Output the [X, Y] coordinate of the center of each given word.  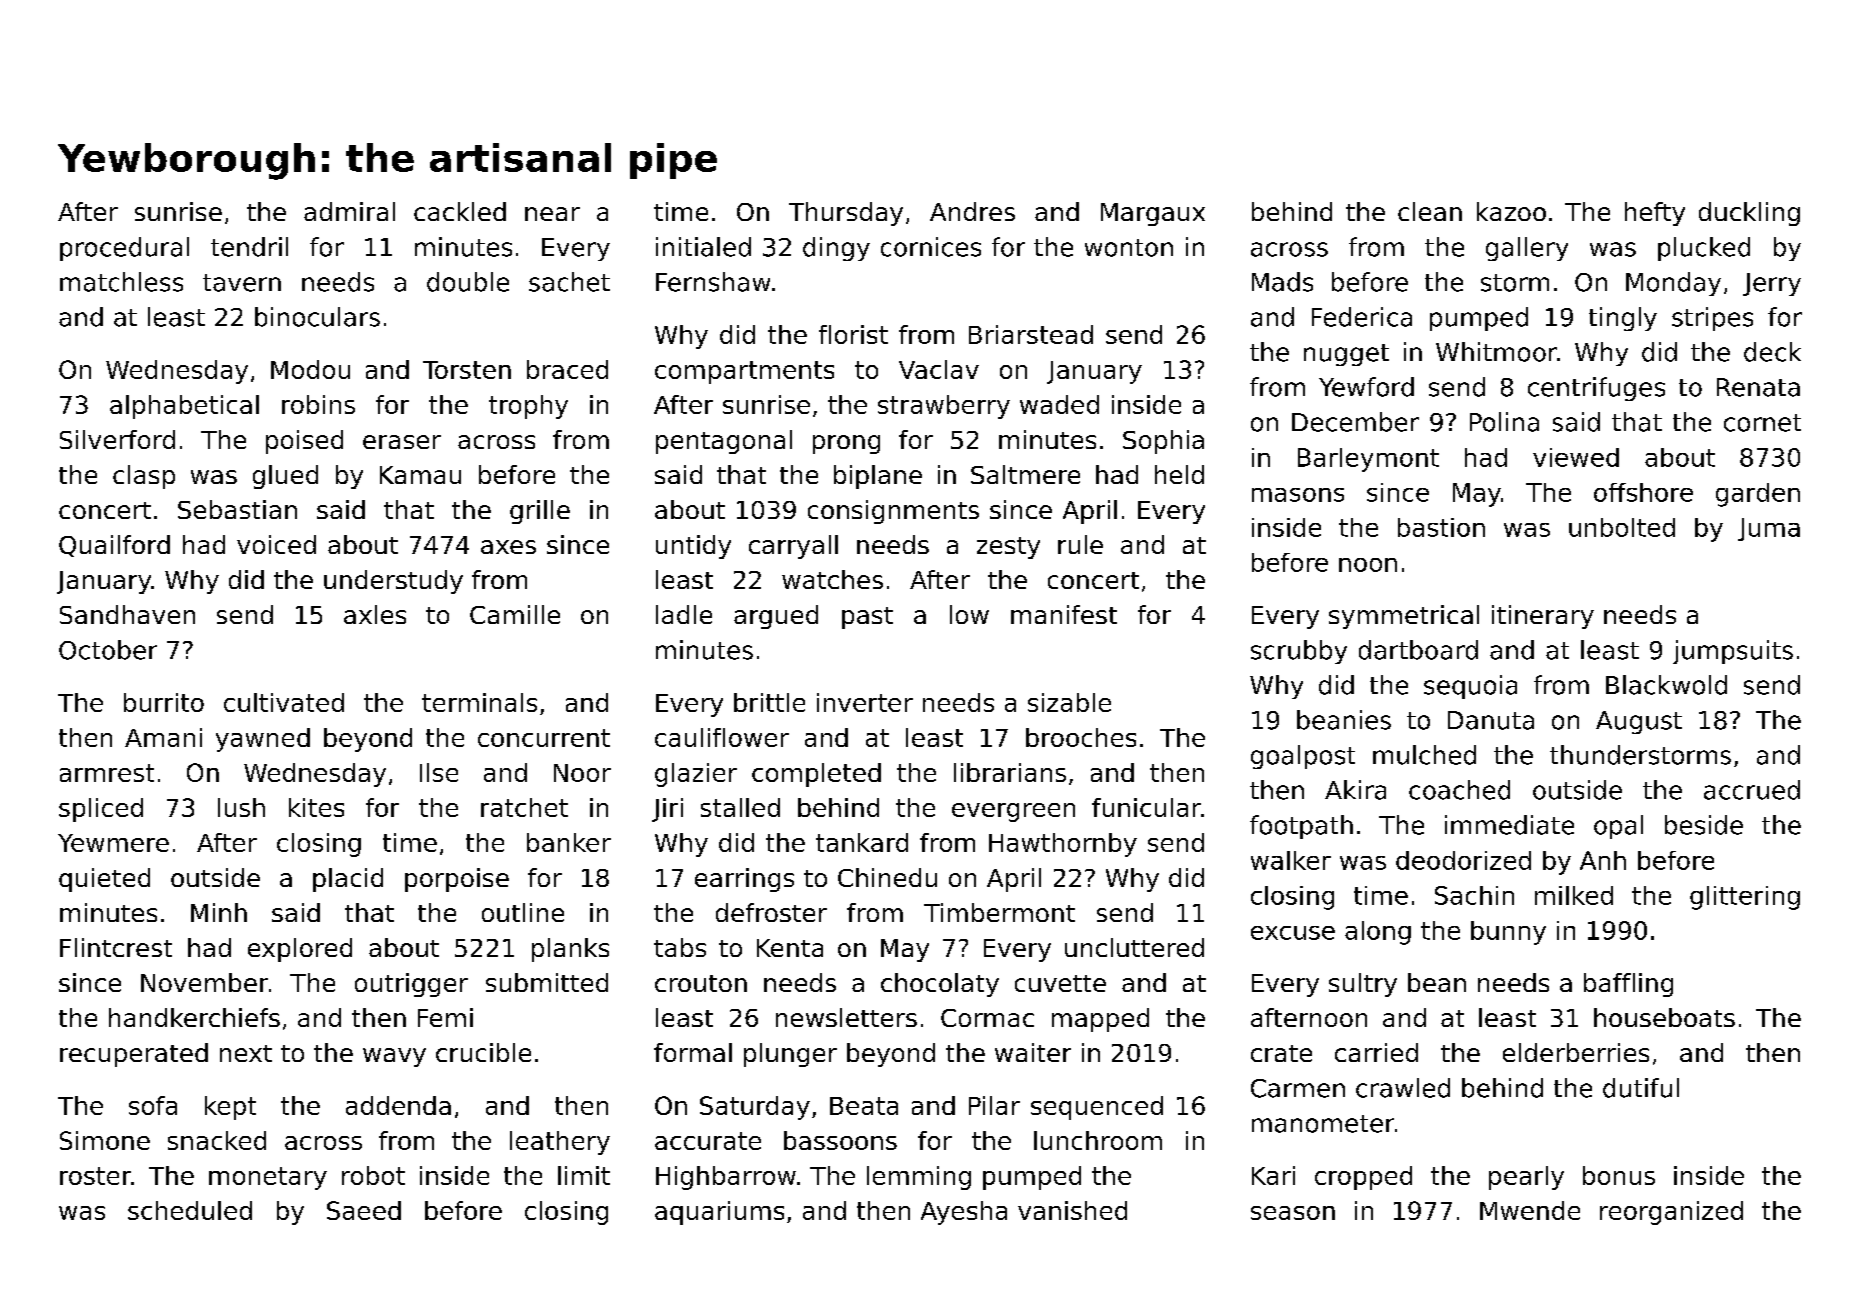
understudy [393, 582]
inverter [865, 702]
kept [230, 1108]
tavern [242, 283]
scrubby [1299, 652]
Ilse [439, 772]
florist [853, 334]
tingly [1623, 319]
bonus [1619, 1175]
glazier [696, 775]
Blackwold [1666, 685]
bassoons [840, 1140]
